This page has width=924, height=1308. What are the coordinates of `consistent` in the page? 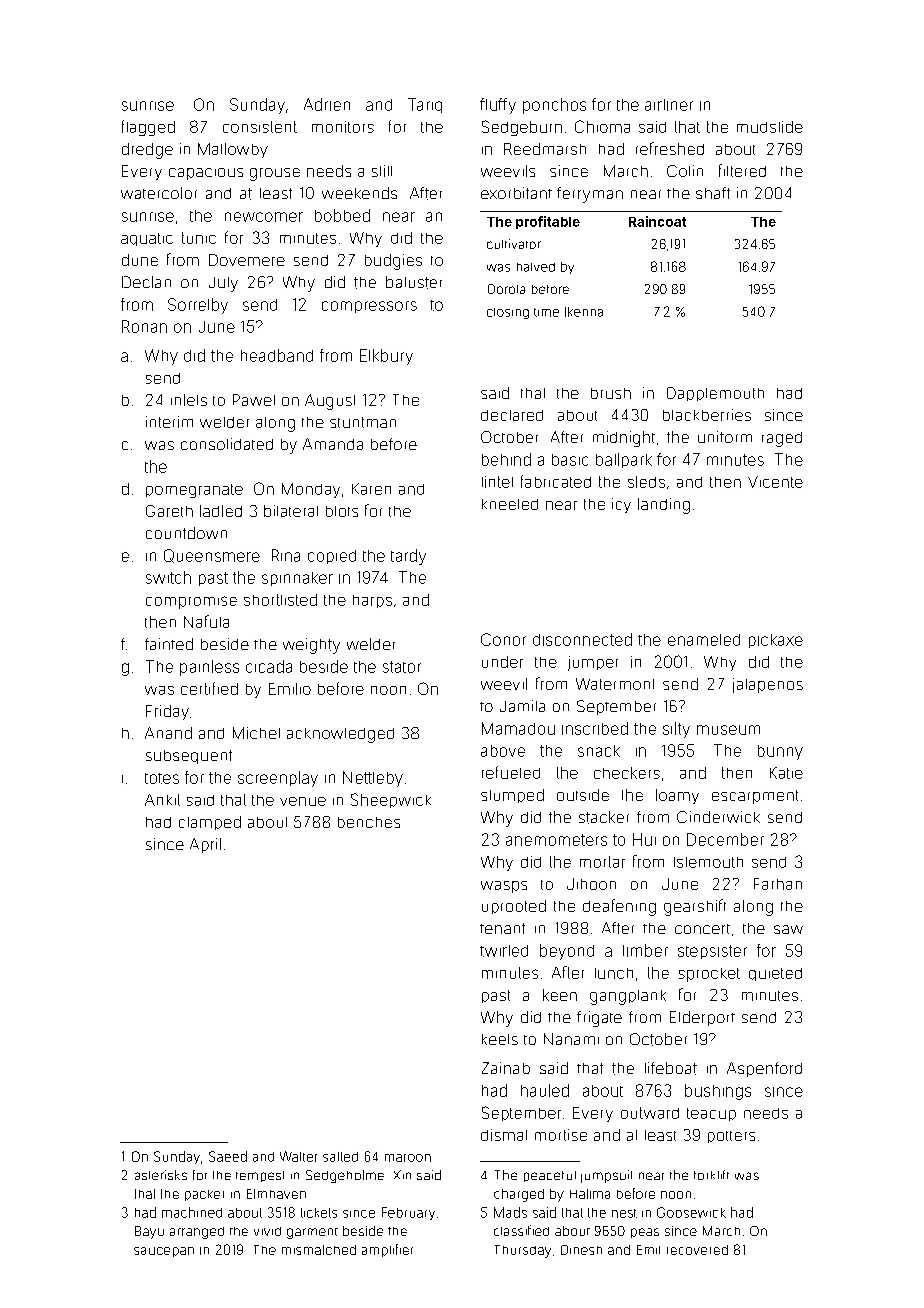 It's located at (260, 127).
